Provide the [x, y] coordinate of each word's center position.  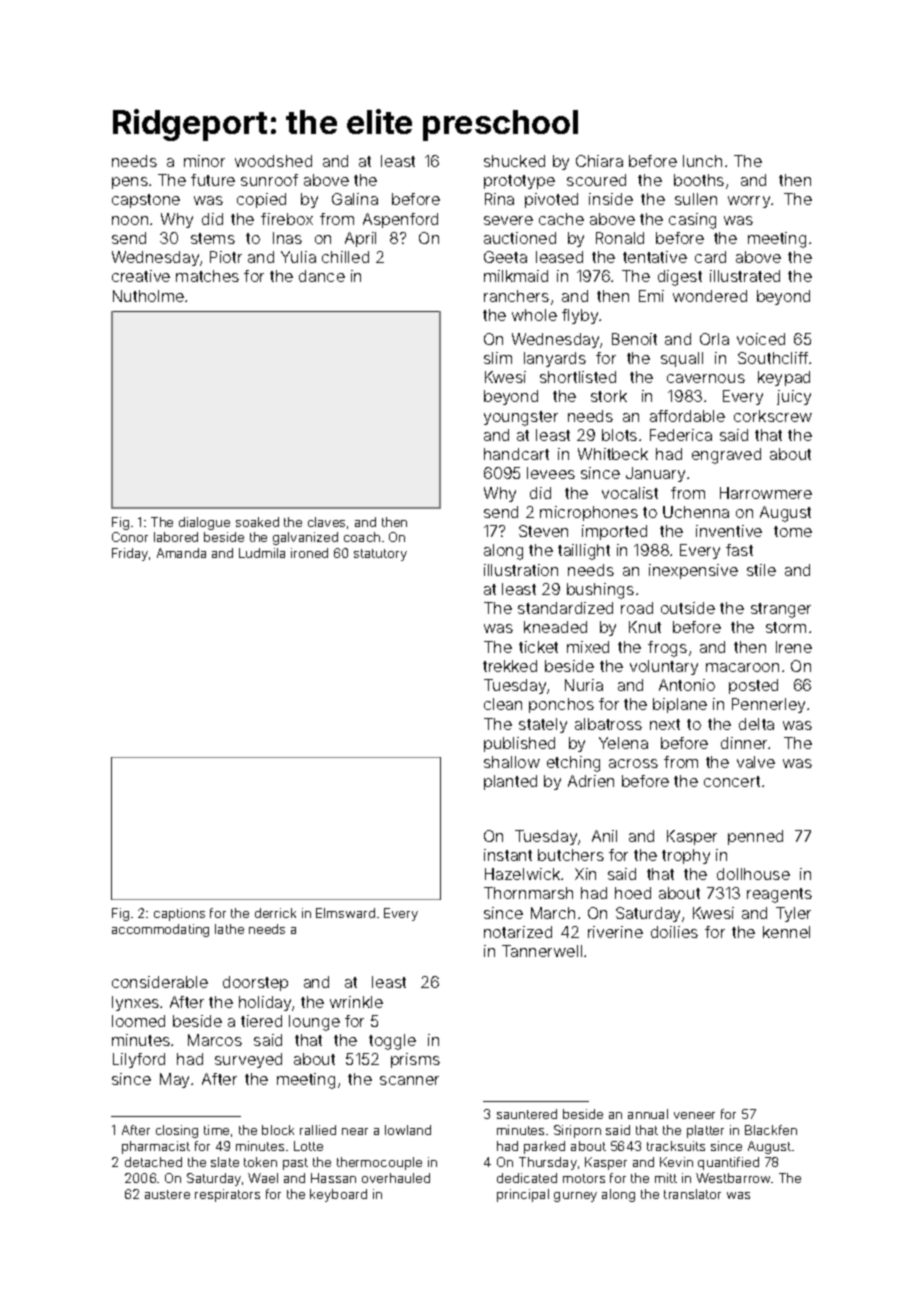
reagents [779, 895]
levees [551, 473]
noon [130, 220]
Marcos [215, 1040]
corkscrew [773, 416]
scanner [409, 1080]
